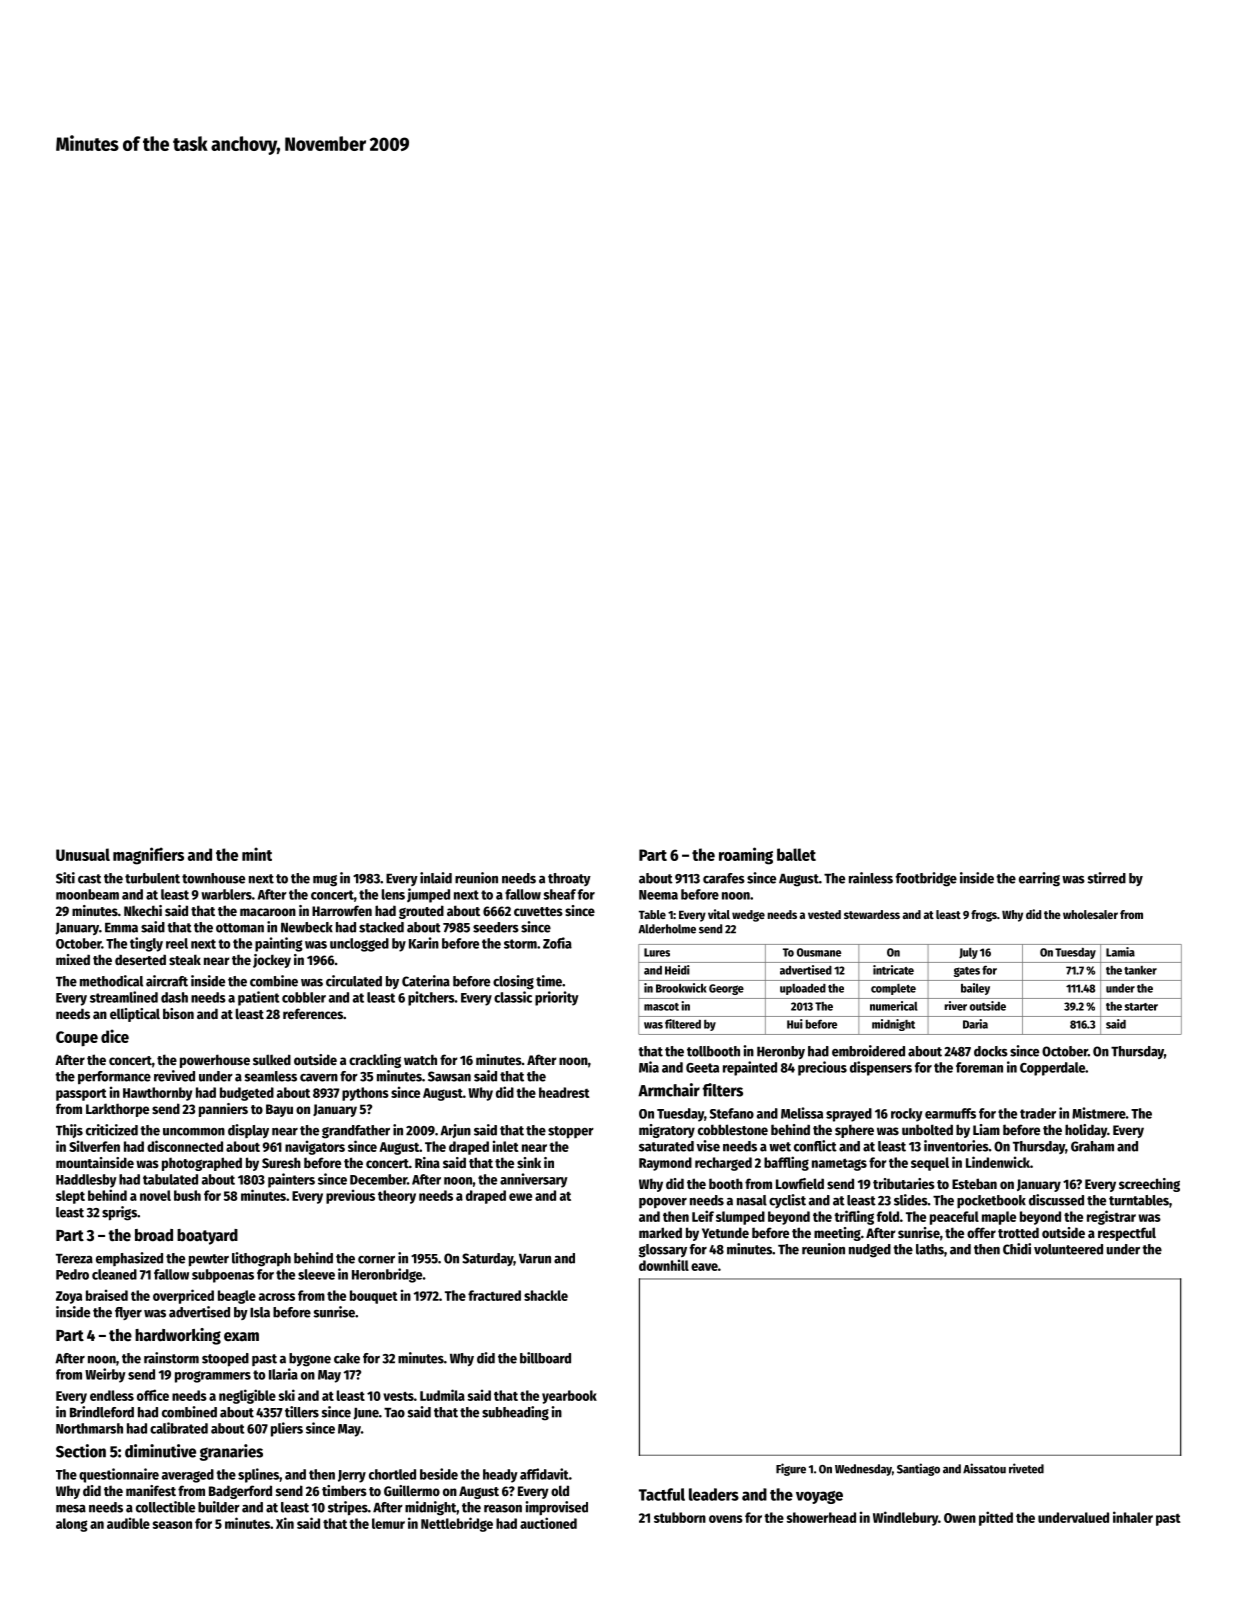 The width and height of the page is (1237, 1600). What do you see at coordinates (748, 916) in the page?
I see `wedge` at bounding box center [748, 916].
